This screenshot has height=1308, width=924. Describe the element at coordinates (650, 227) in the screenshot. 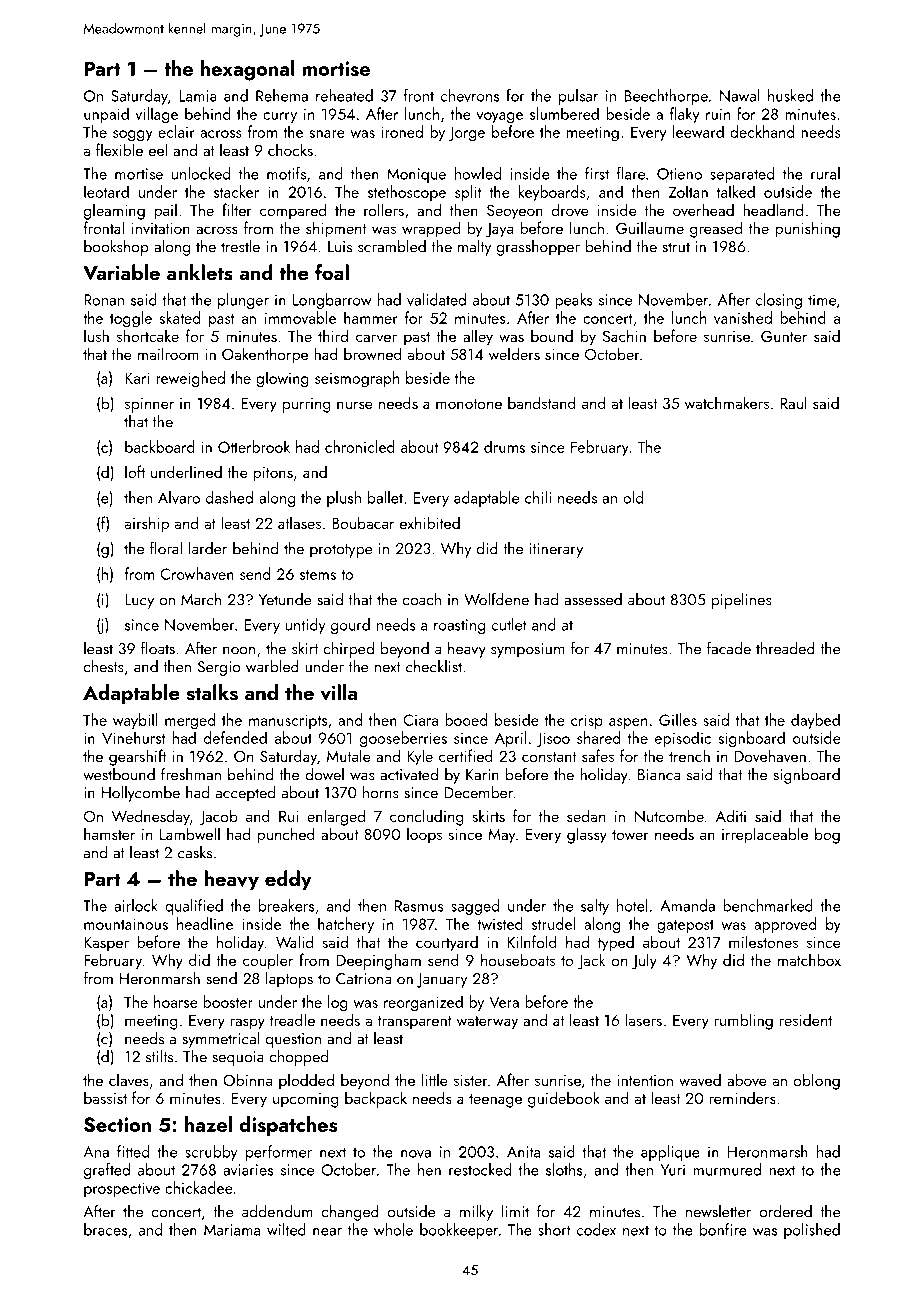

I see `Guillaume` at that location.
